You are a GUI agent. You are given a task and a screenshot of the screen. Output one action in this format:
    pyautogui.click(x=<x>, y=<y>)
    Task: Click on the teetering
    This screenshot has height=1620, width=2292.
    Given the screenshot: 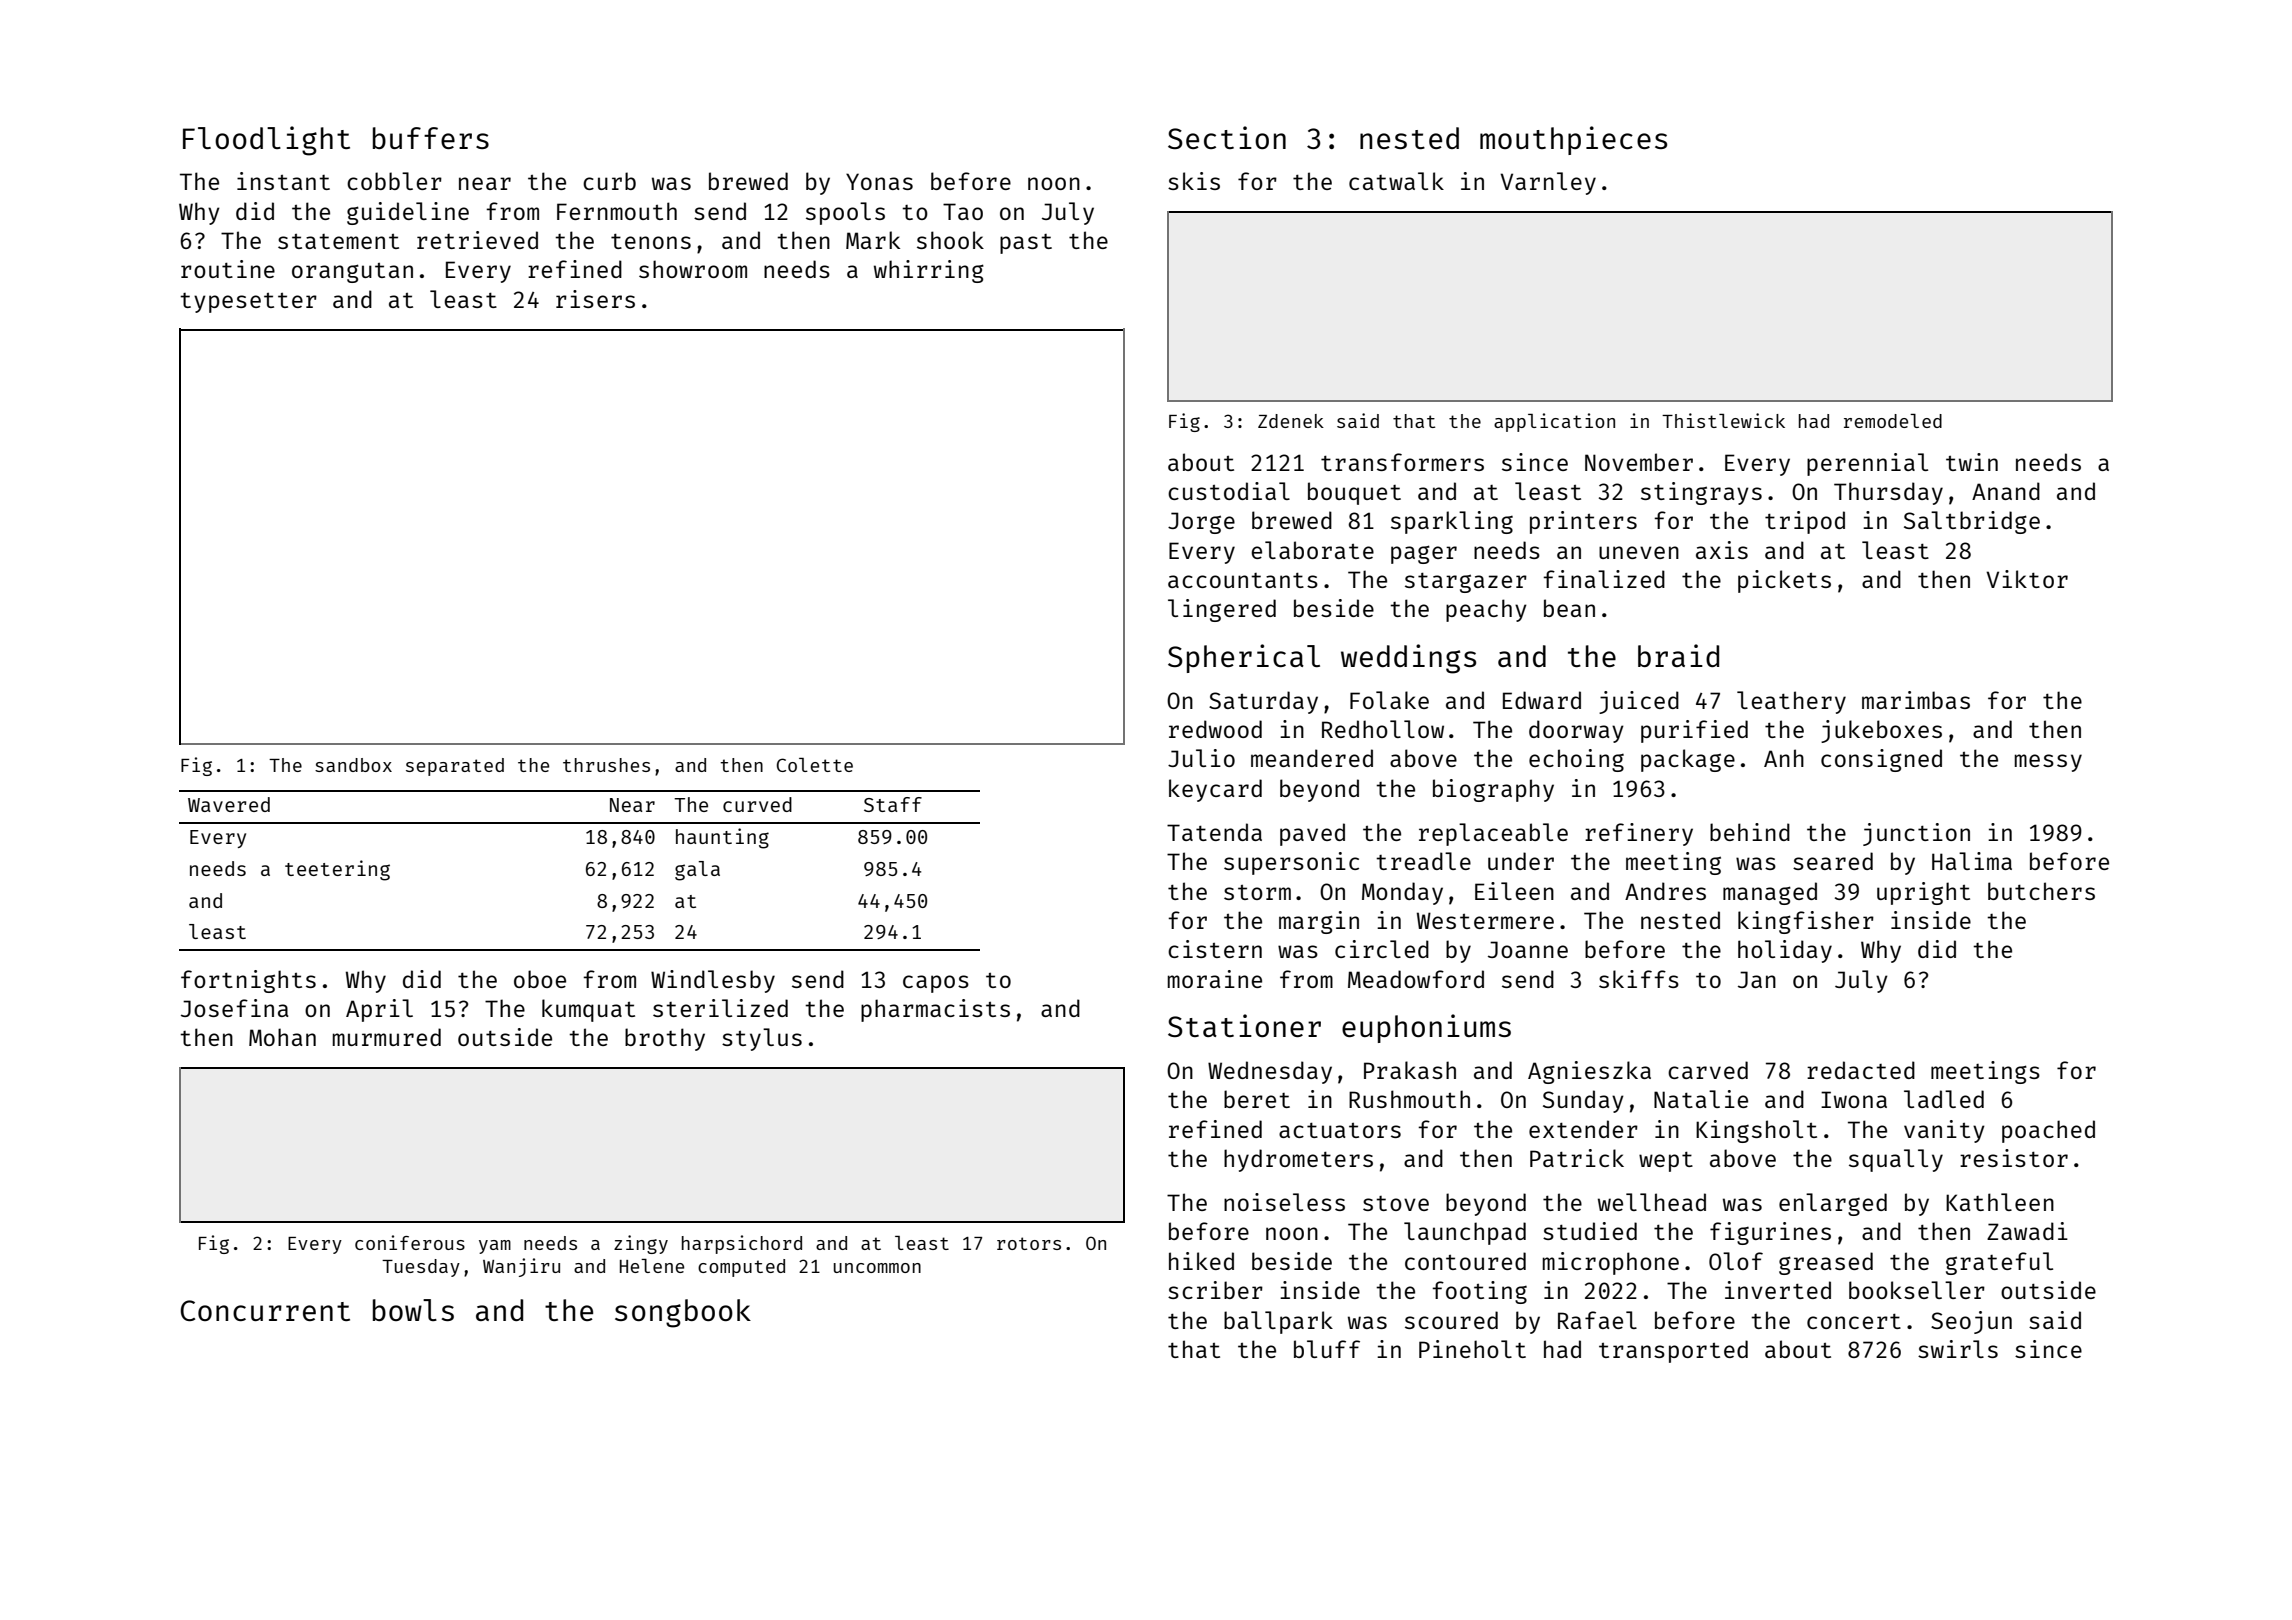 What is the action you would take?
    pyautogui.click(x=337, y=870)
